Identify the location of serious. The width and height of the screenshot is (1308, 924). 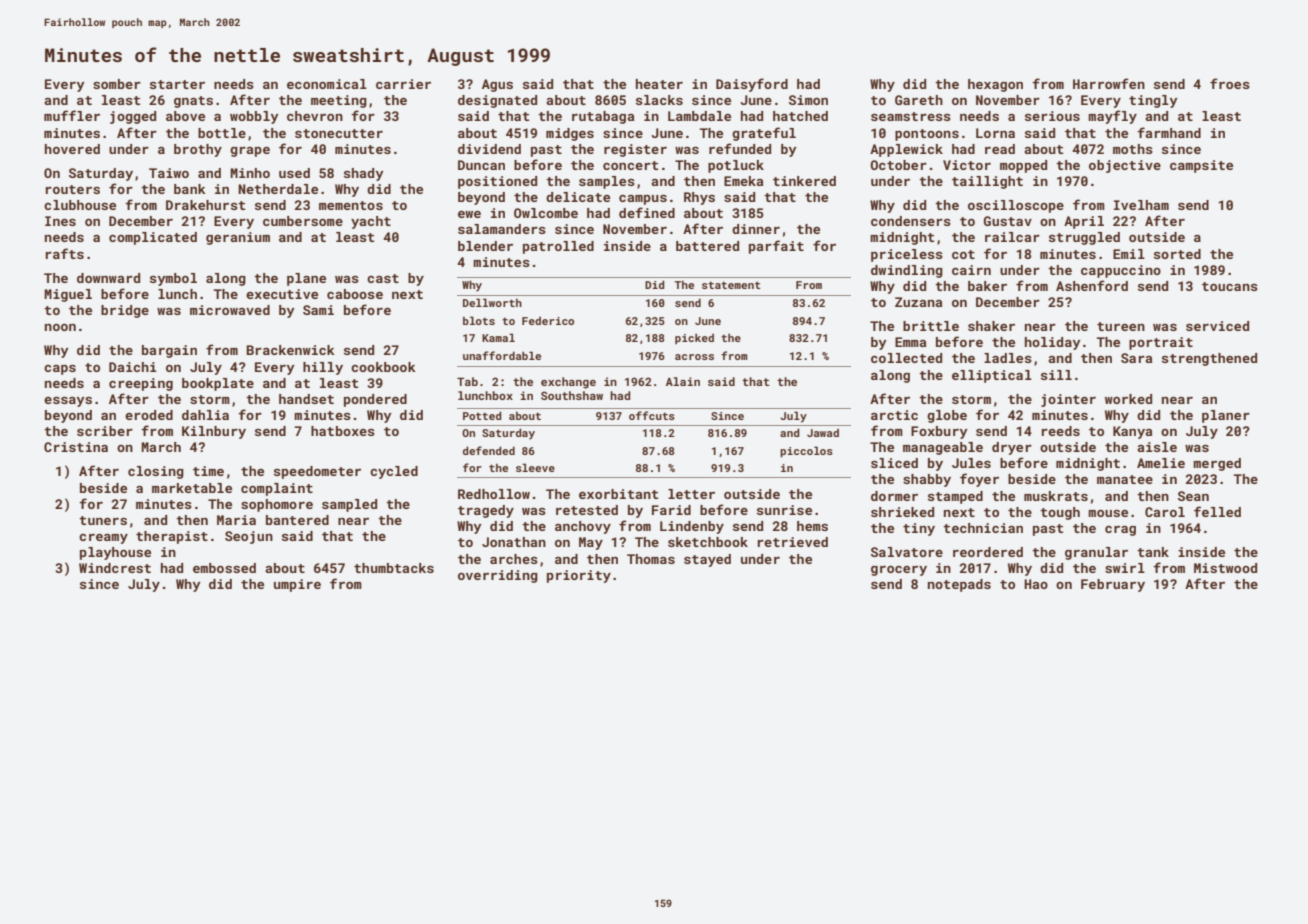
(1052, 116).
